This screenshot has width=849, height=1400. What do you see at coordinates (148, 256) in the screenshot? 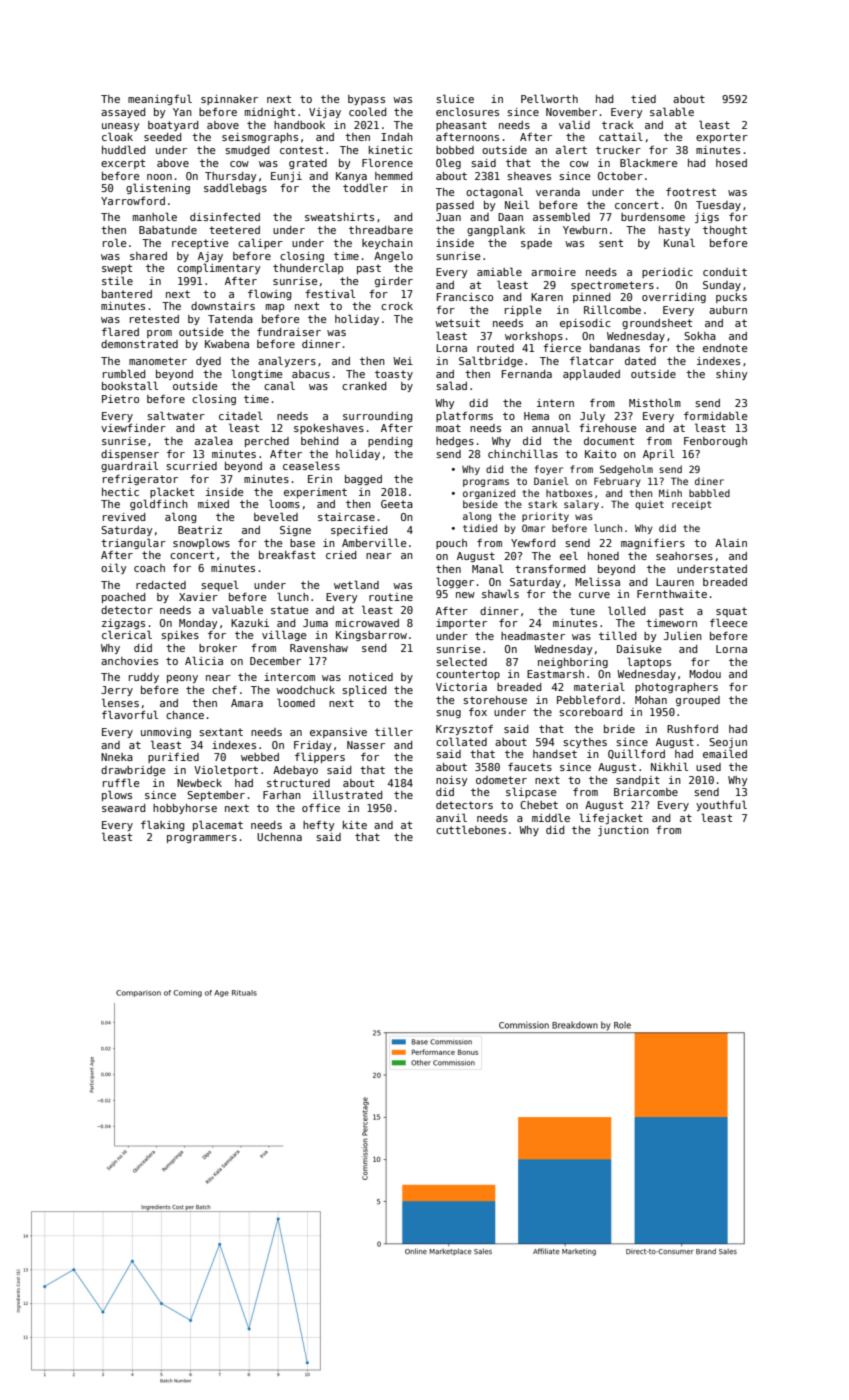
I see `shared` at bounding box center [148, 256].
